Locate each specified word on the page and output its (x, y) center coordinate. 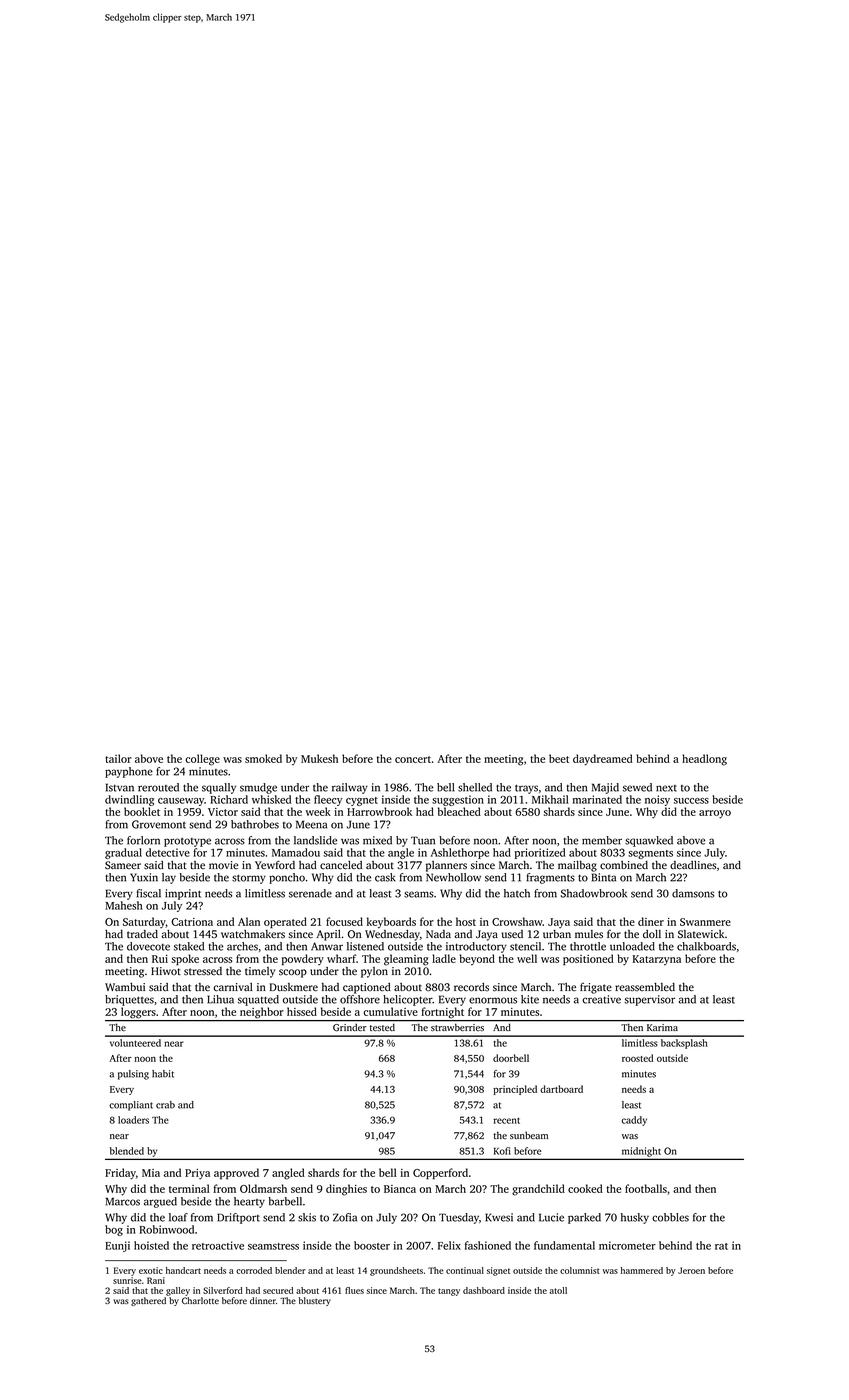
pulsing (133, 1075)
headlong (704, 760)
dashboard (484, 1290)
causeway (181, 802)
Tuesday (459, 1218)
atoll (558, 1290)
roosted (637, 1058)
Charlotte (200, 1300)
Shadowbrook (594, 893)
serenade (310, 893)
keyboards (391, 923)
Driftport (238, 1218)
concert (413, 759)
